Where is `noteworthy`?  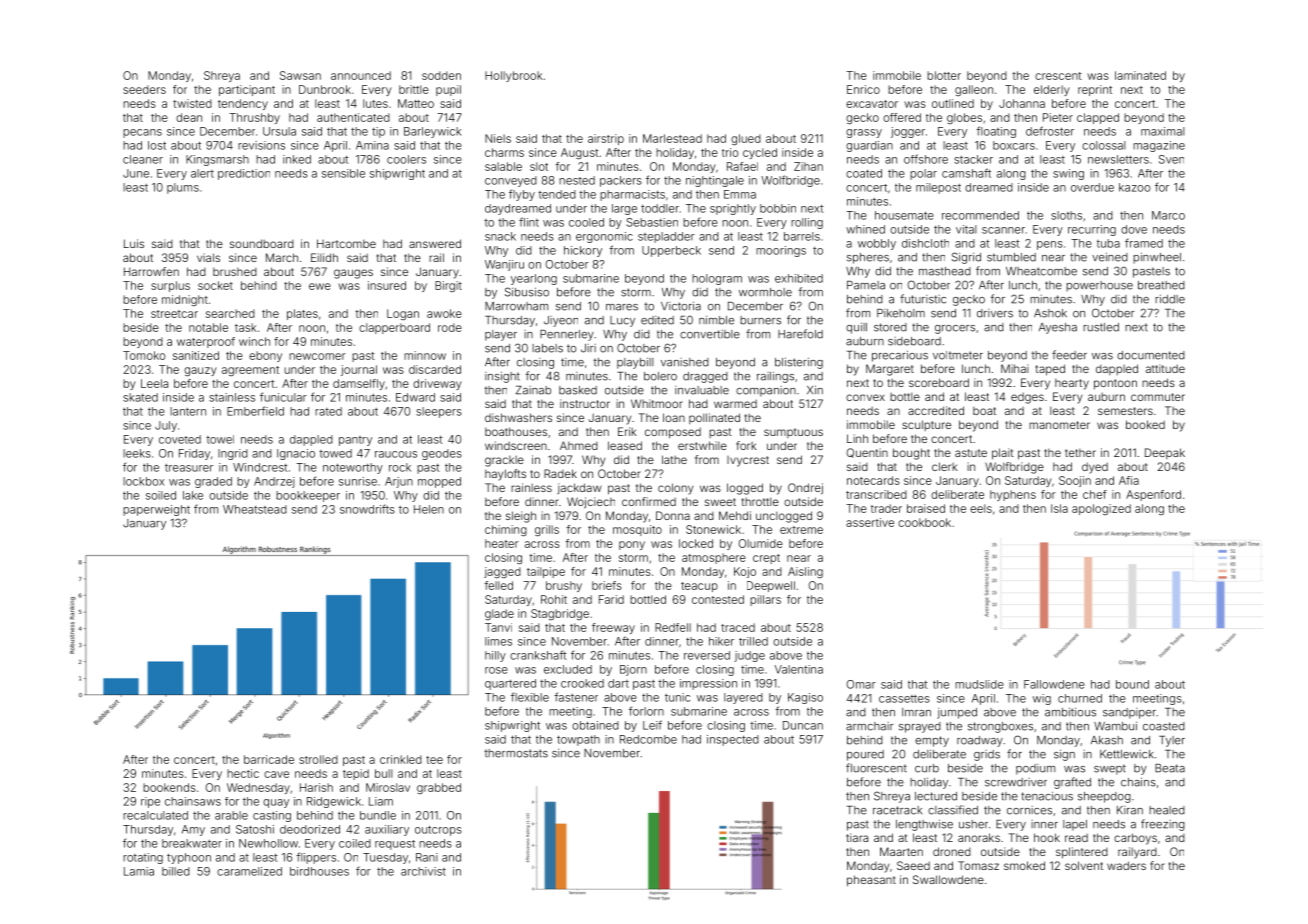 noteworthy is located at coordinates (353, 468).
